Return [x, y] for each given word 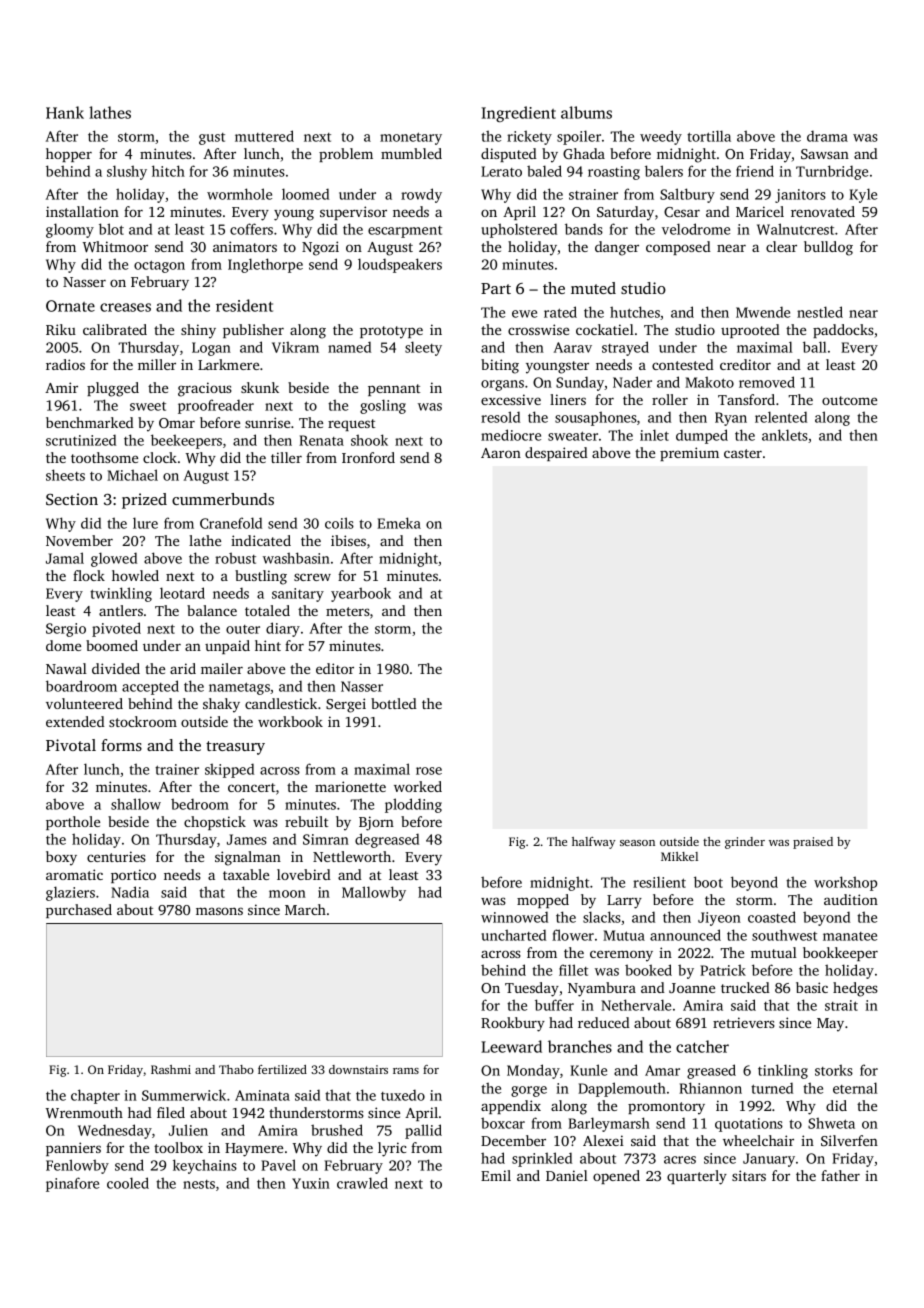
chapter [95, 1096]
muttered [264, 136]
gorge [529, 1091]
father [840, 1175]
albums [586, 112]
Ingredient [519, 114]
